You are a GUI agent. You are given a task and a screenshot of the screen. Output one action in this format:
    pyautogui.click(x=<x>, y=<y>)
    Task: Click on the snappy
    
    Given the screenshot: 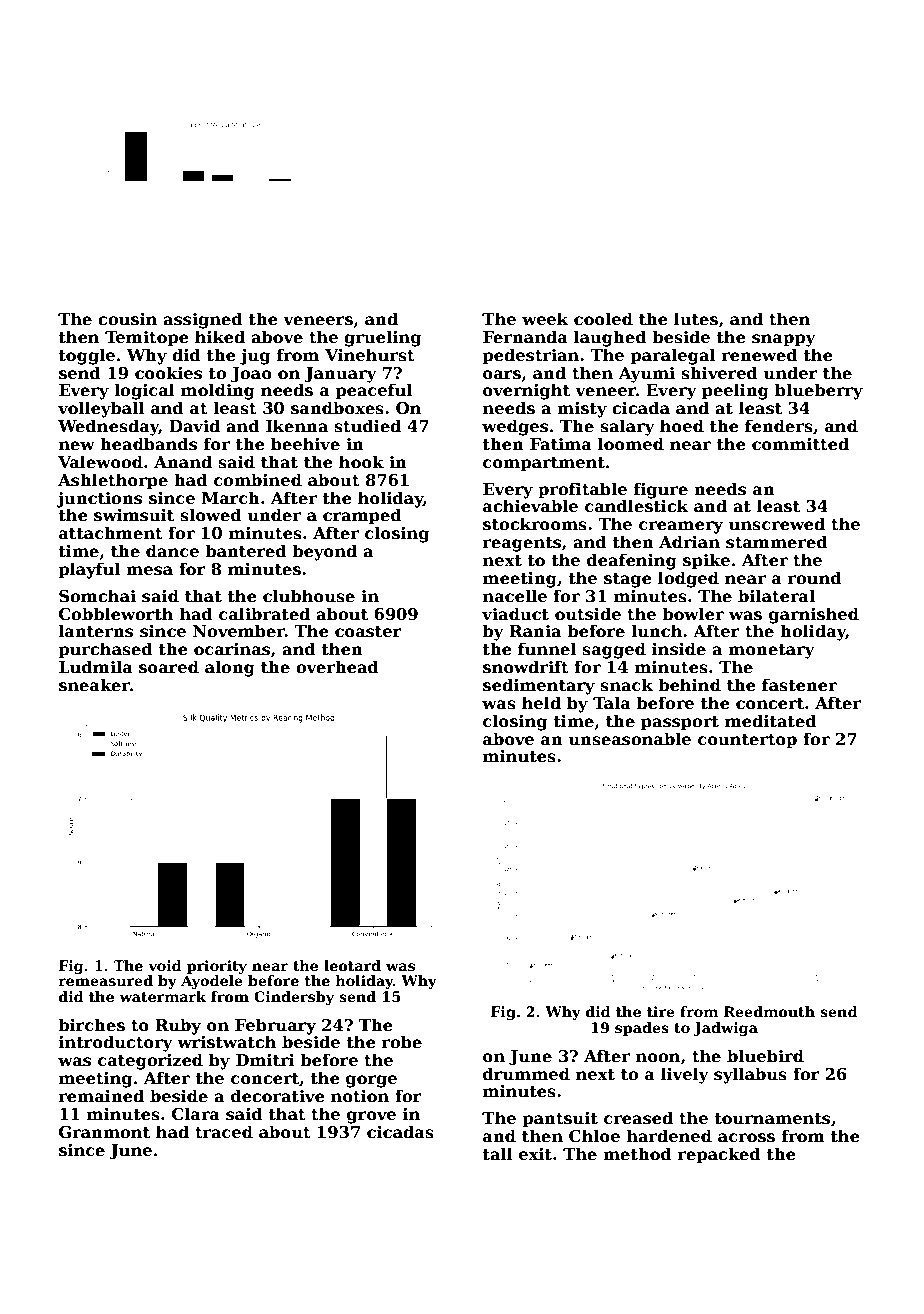 What is the action you would take?
    pyautogui.click(x=784, y=340)
